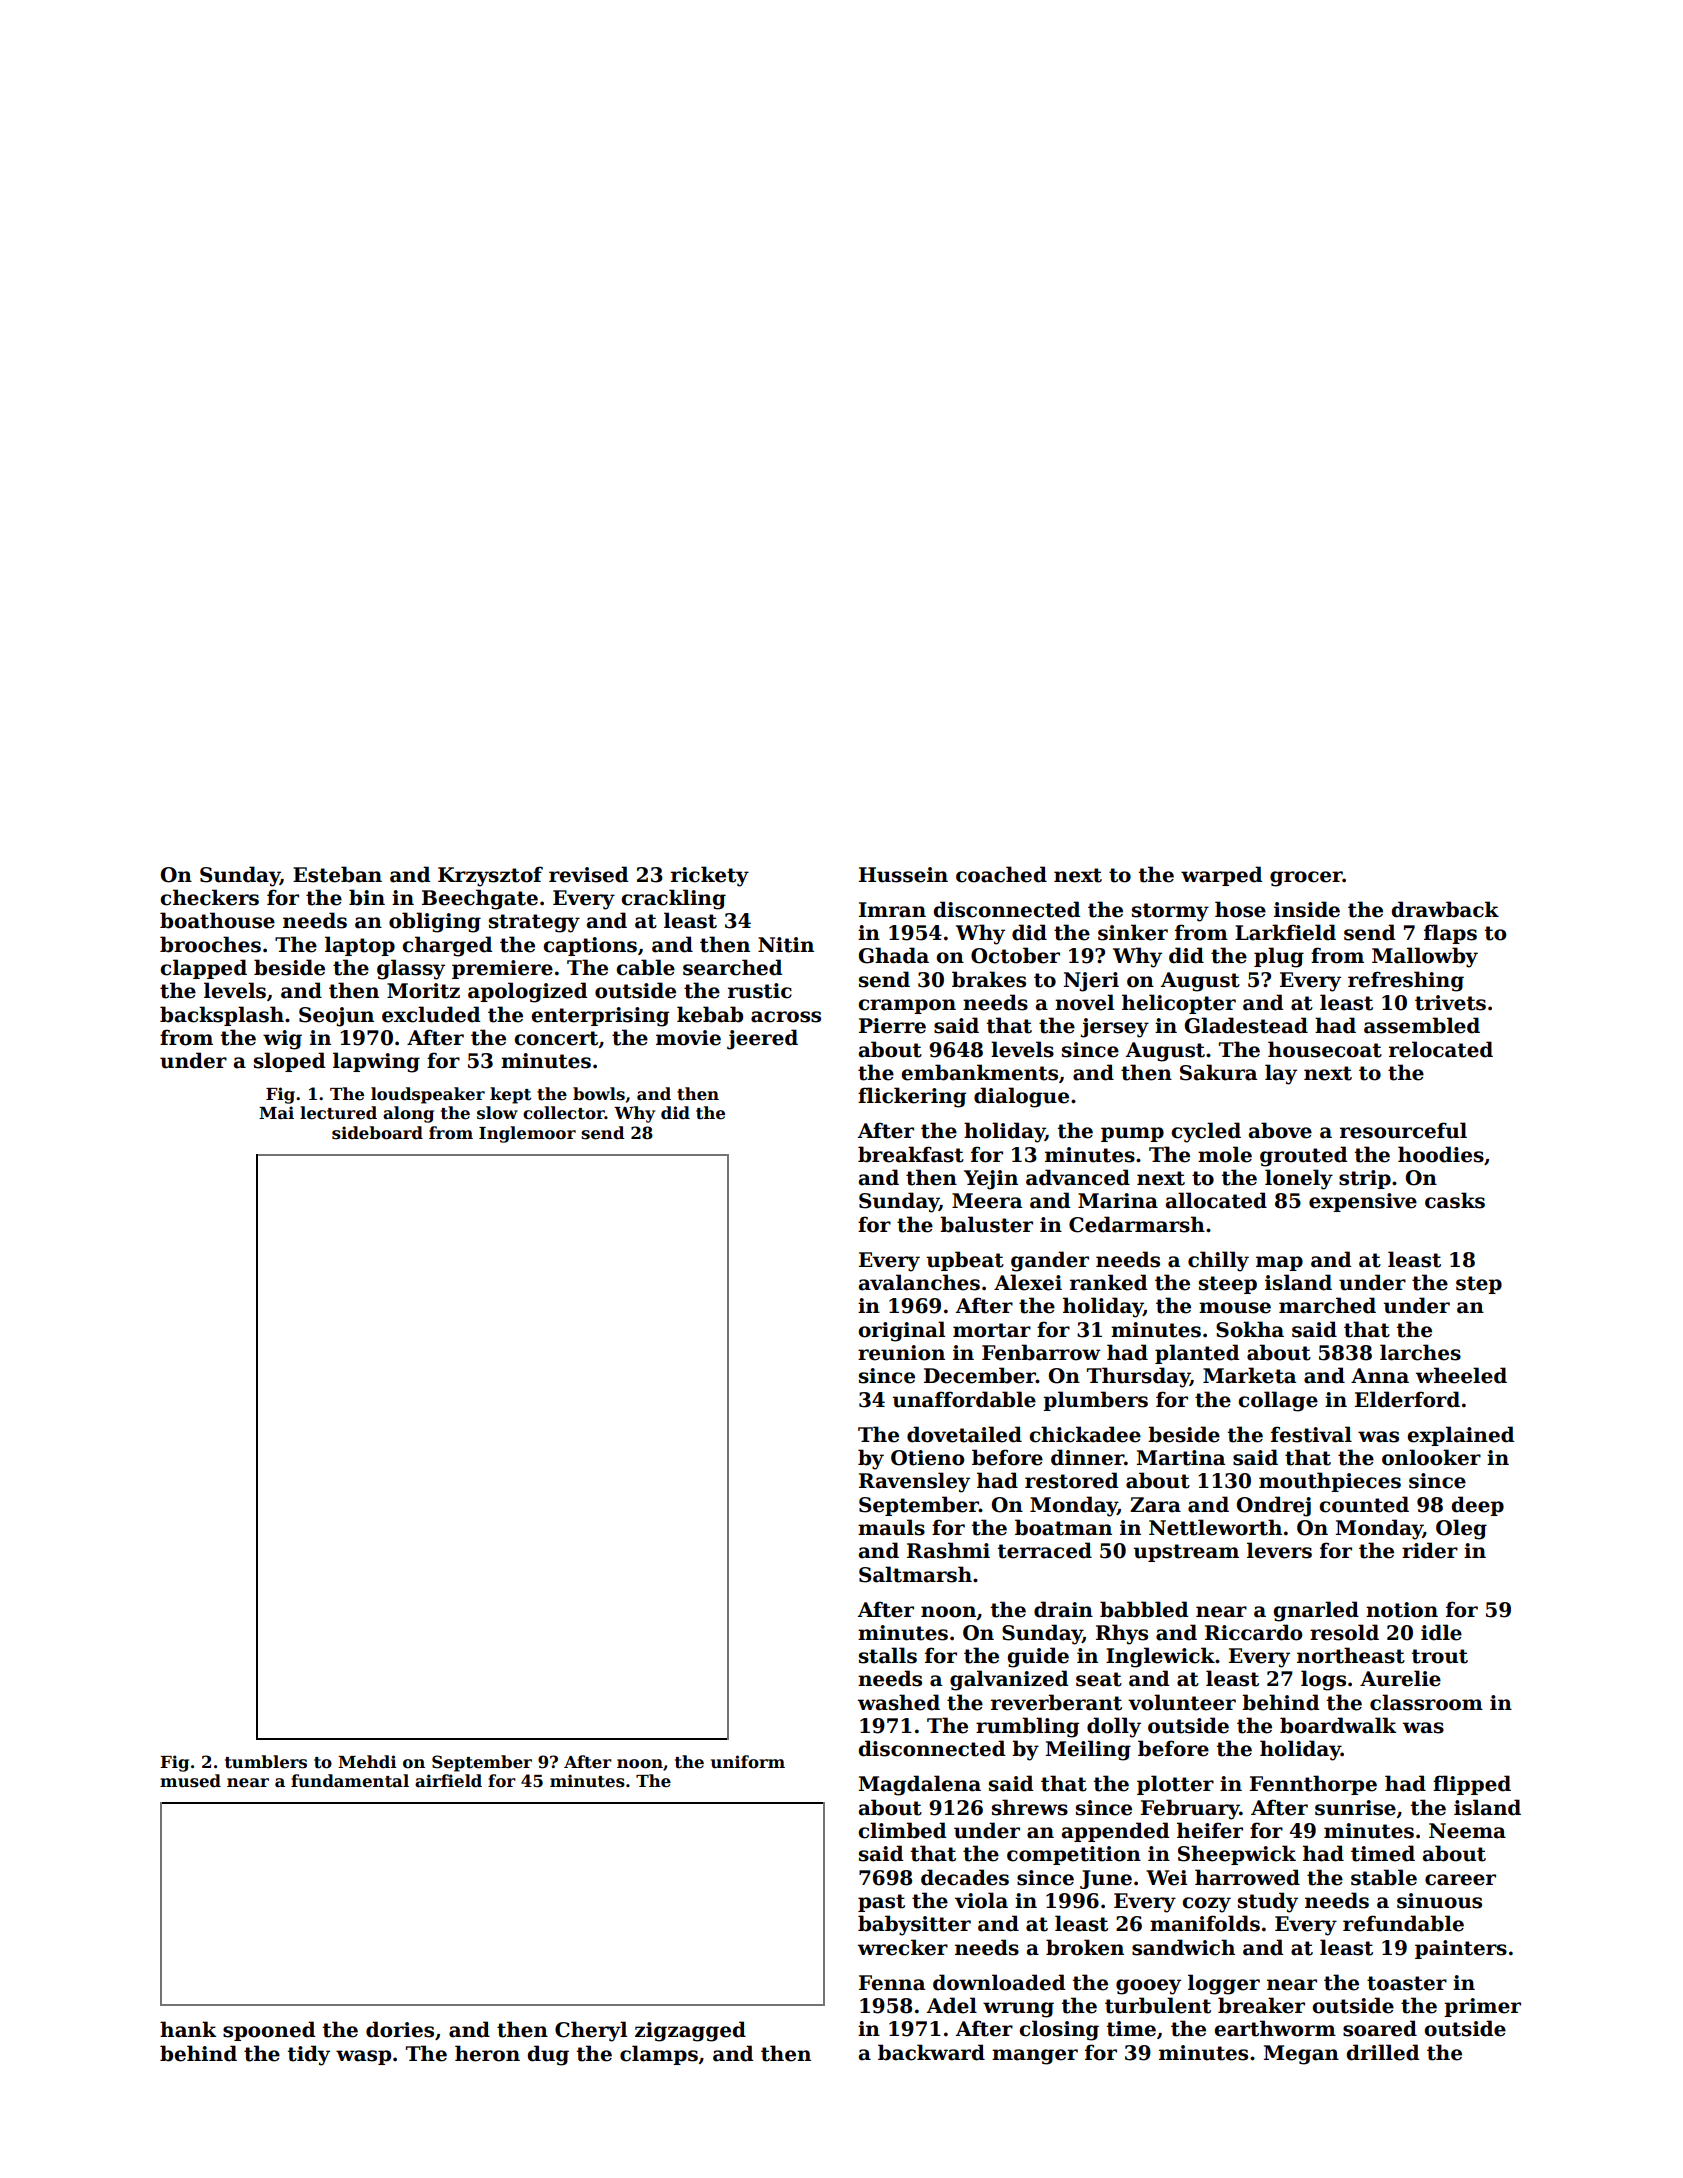  What do you see at coordinates (1382, 2052) in the screenshot?
I see `drilled` at bounding box center [1382, 2052].
